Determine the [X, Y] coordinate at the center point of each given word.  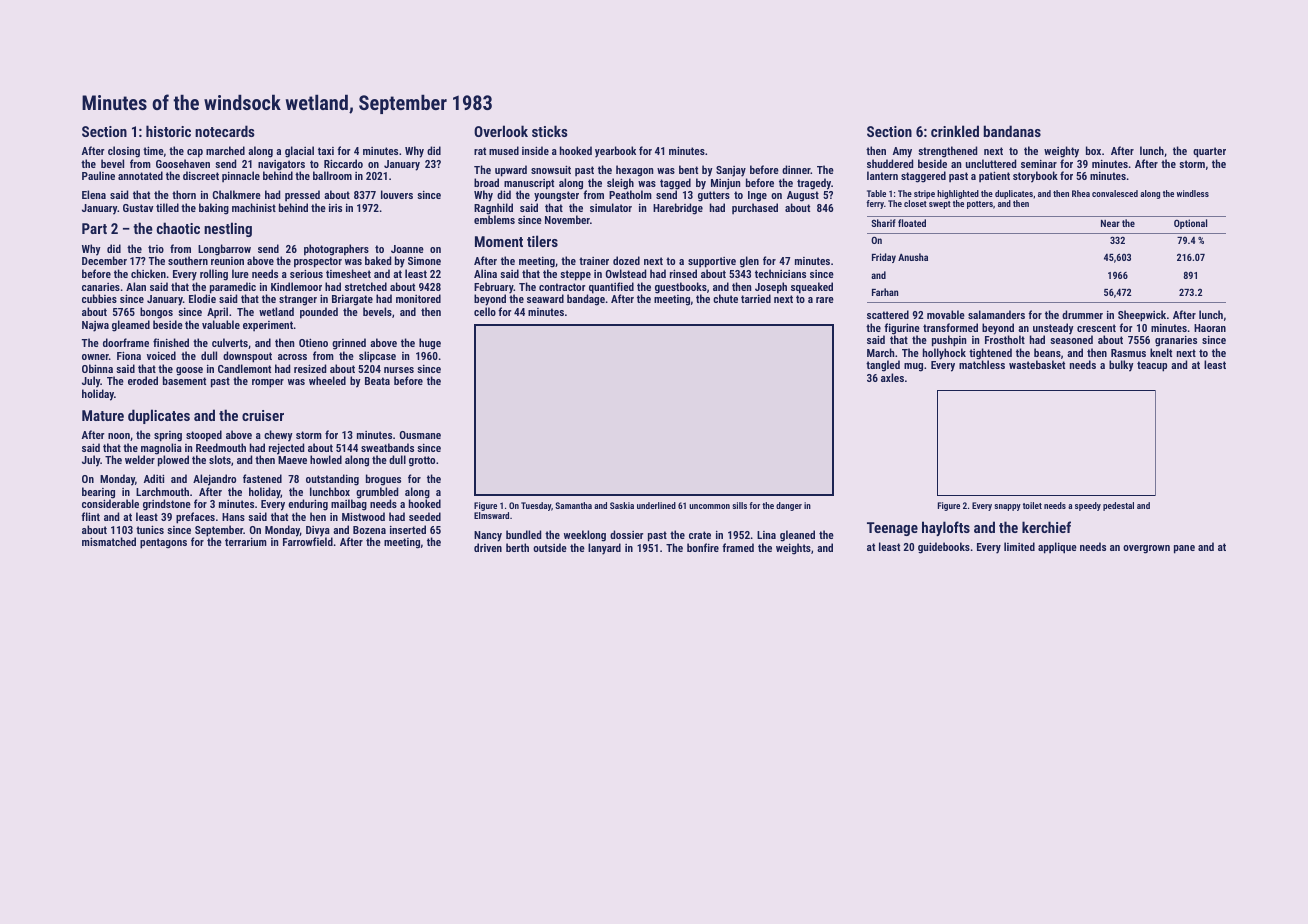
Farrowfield [308, 541]
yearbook [615, 152]
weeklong [585, 536]
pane [1184, 549]
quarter [1209, 152]
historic [168, 131]
